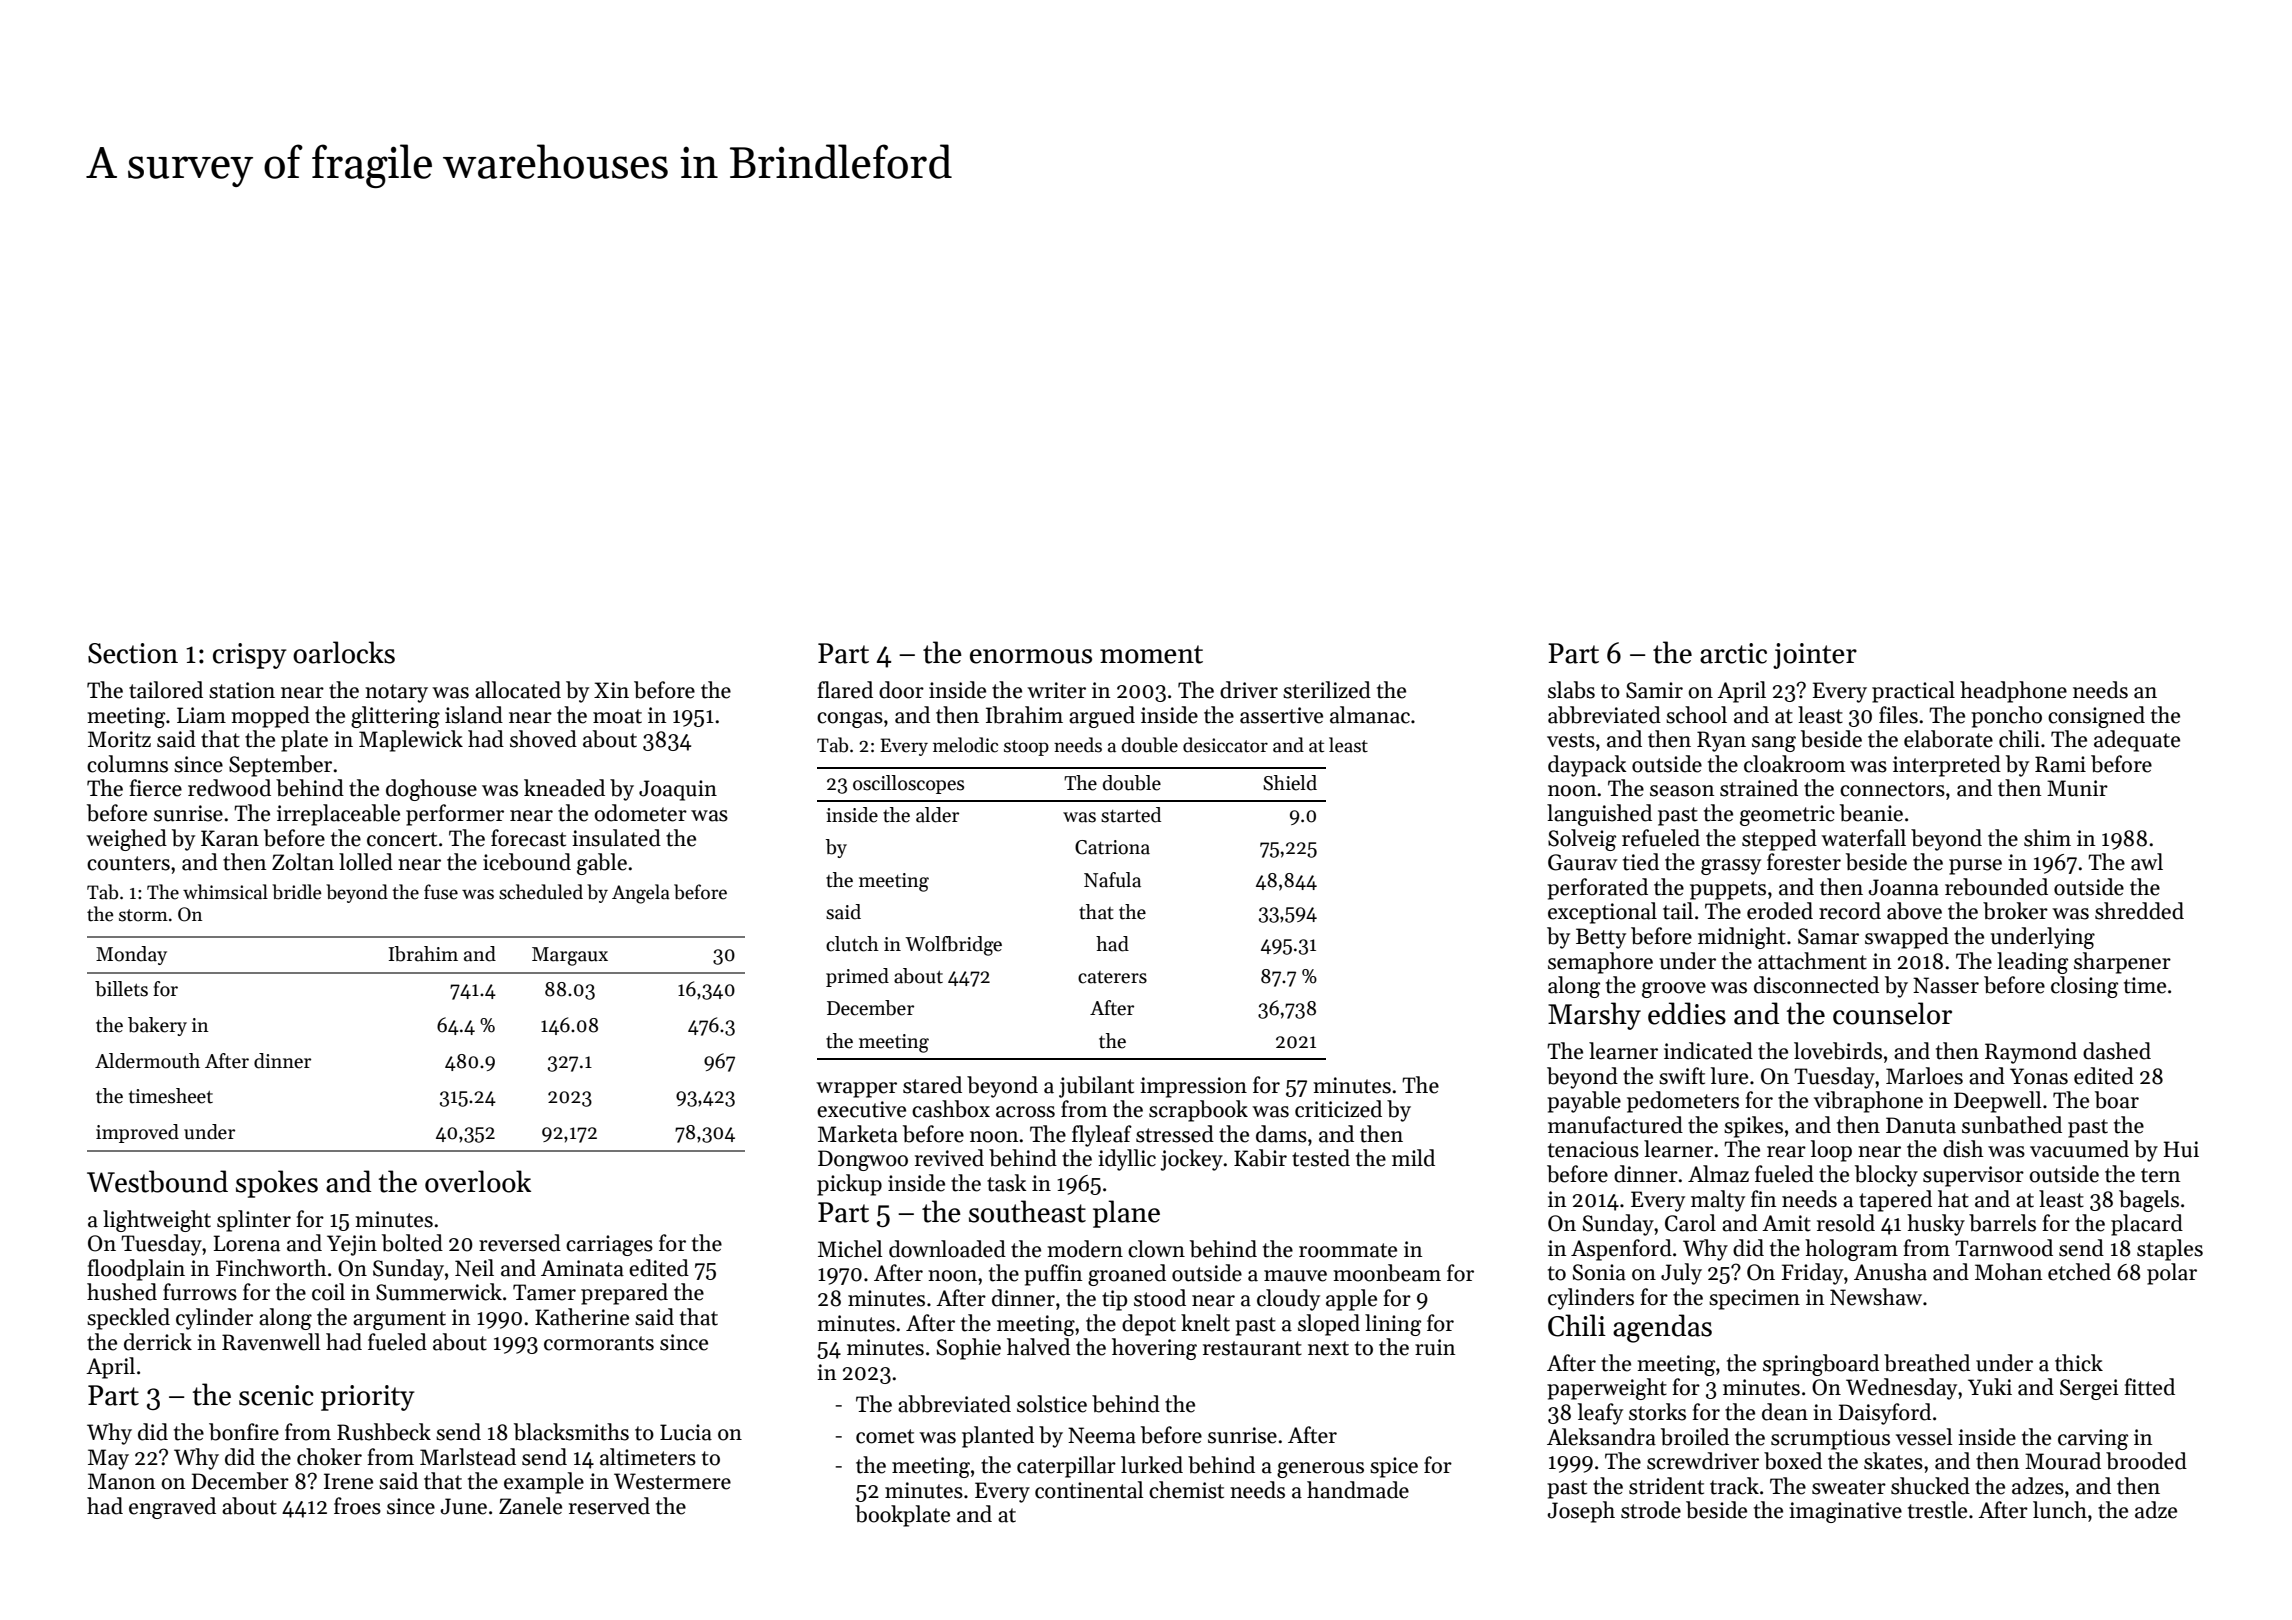 The width and height of the screenshot is (2292, 1620). Describe the element at coordinates (230, 838) in the screenshot. I see `Karan` at that location.
